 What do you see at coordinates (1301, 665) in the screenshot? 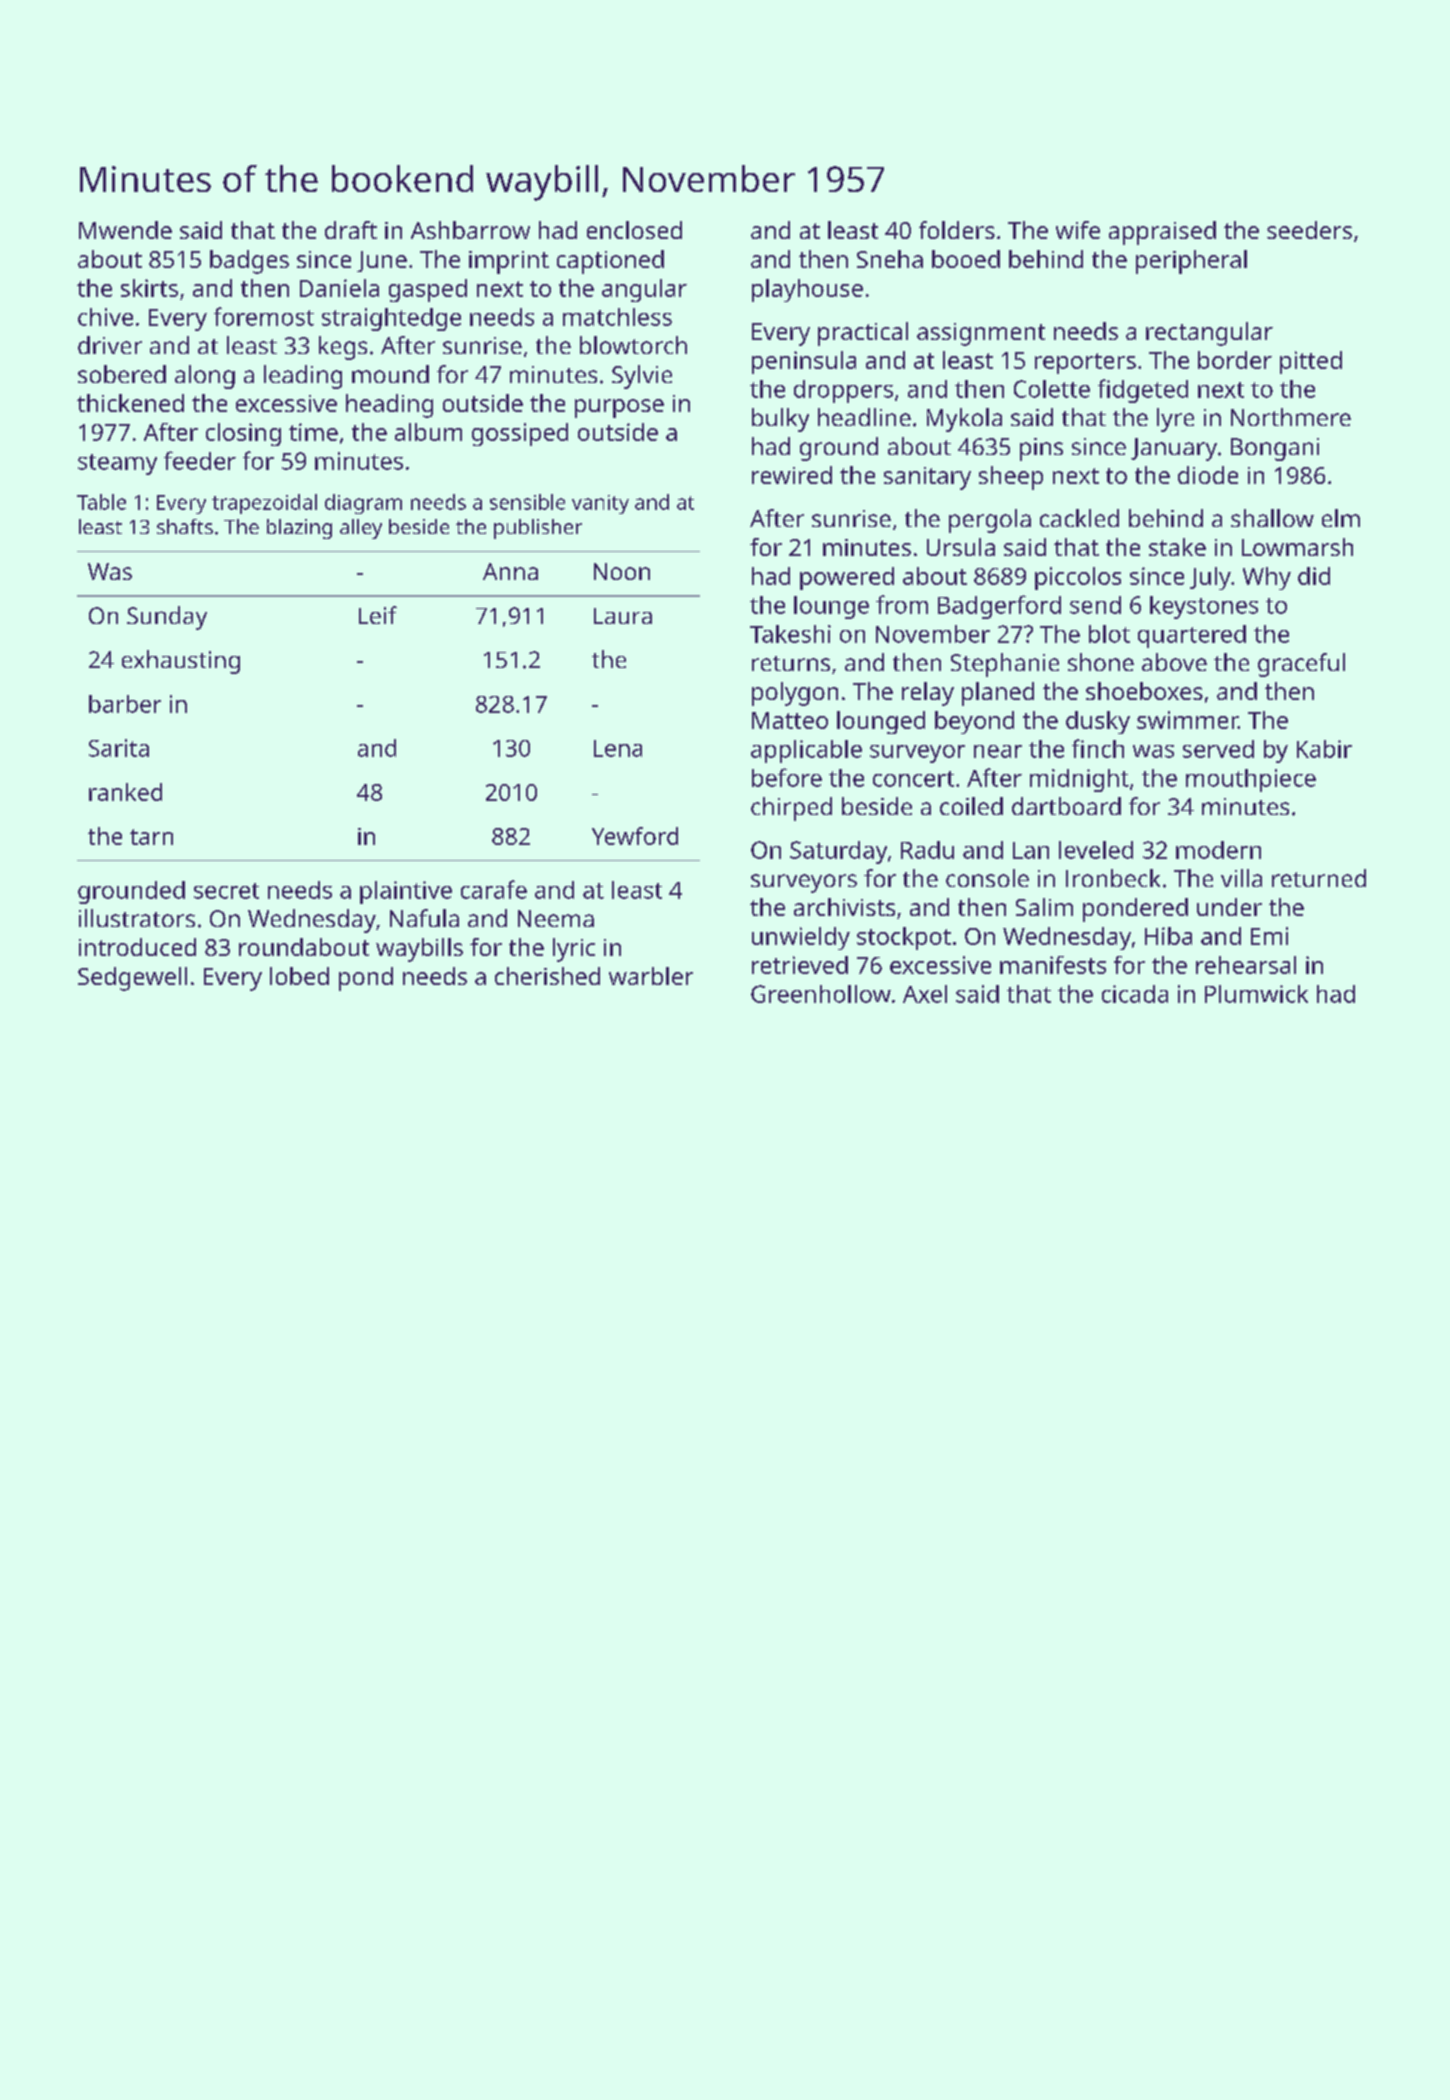
I see `graceful` at bounding box center [1301, 665].
